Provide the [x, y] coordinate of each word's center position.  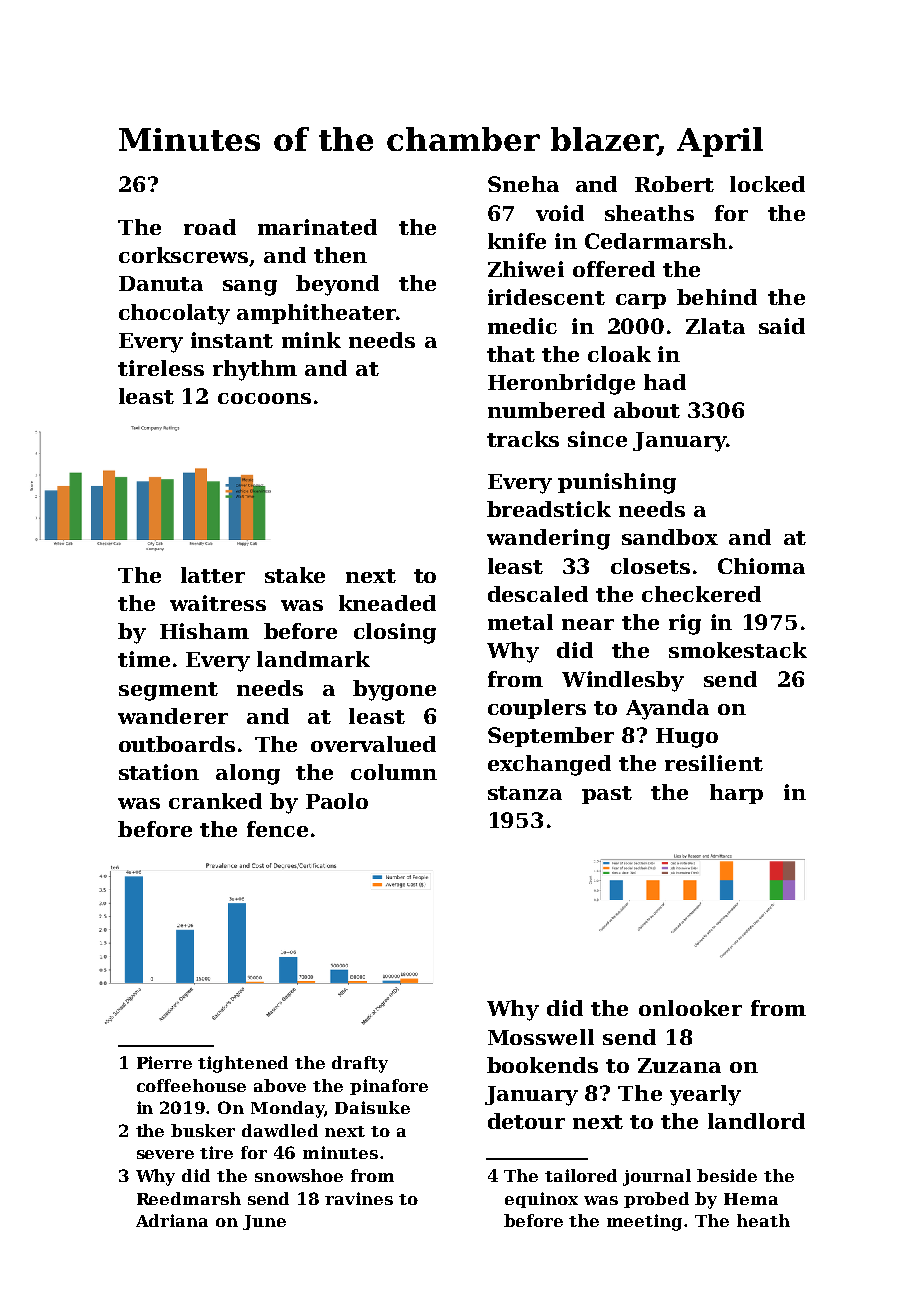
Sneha [523, 184]
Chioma [761, 566]
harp [736, 794]
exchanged [549, 765]
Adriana [172, 1220]
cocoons [264, 398]
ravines [359, 1198]
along [248, 774]
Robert [674, 184]
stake [295, 575]
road [210, 227]
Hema [751, 1199]
